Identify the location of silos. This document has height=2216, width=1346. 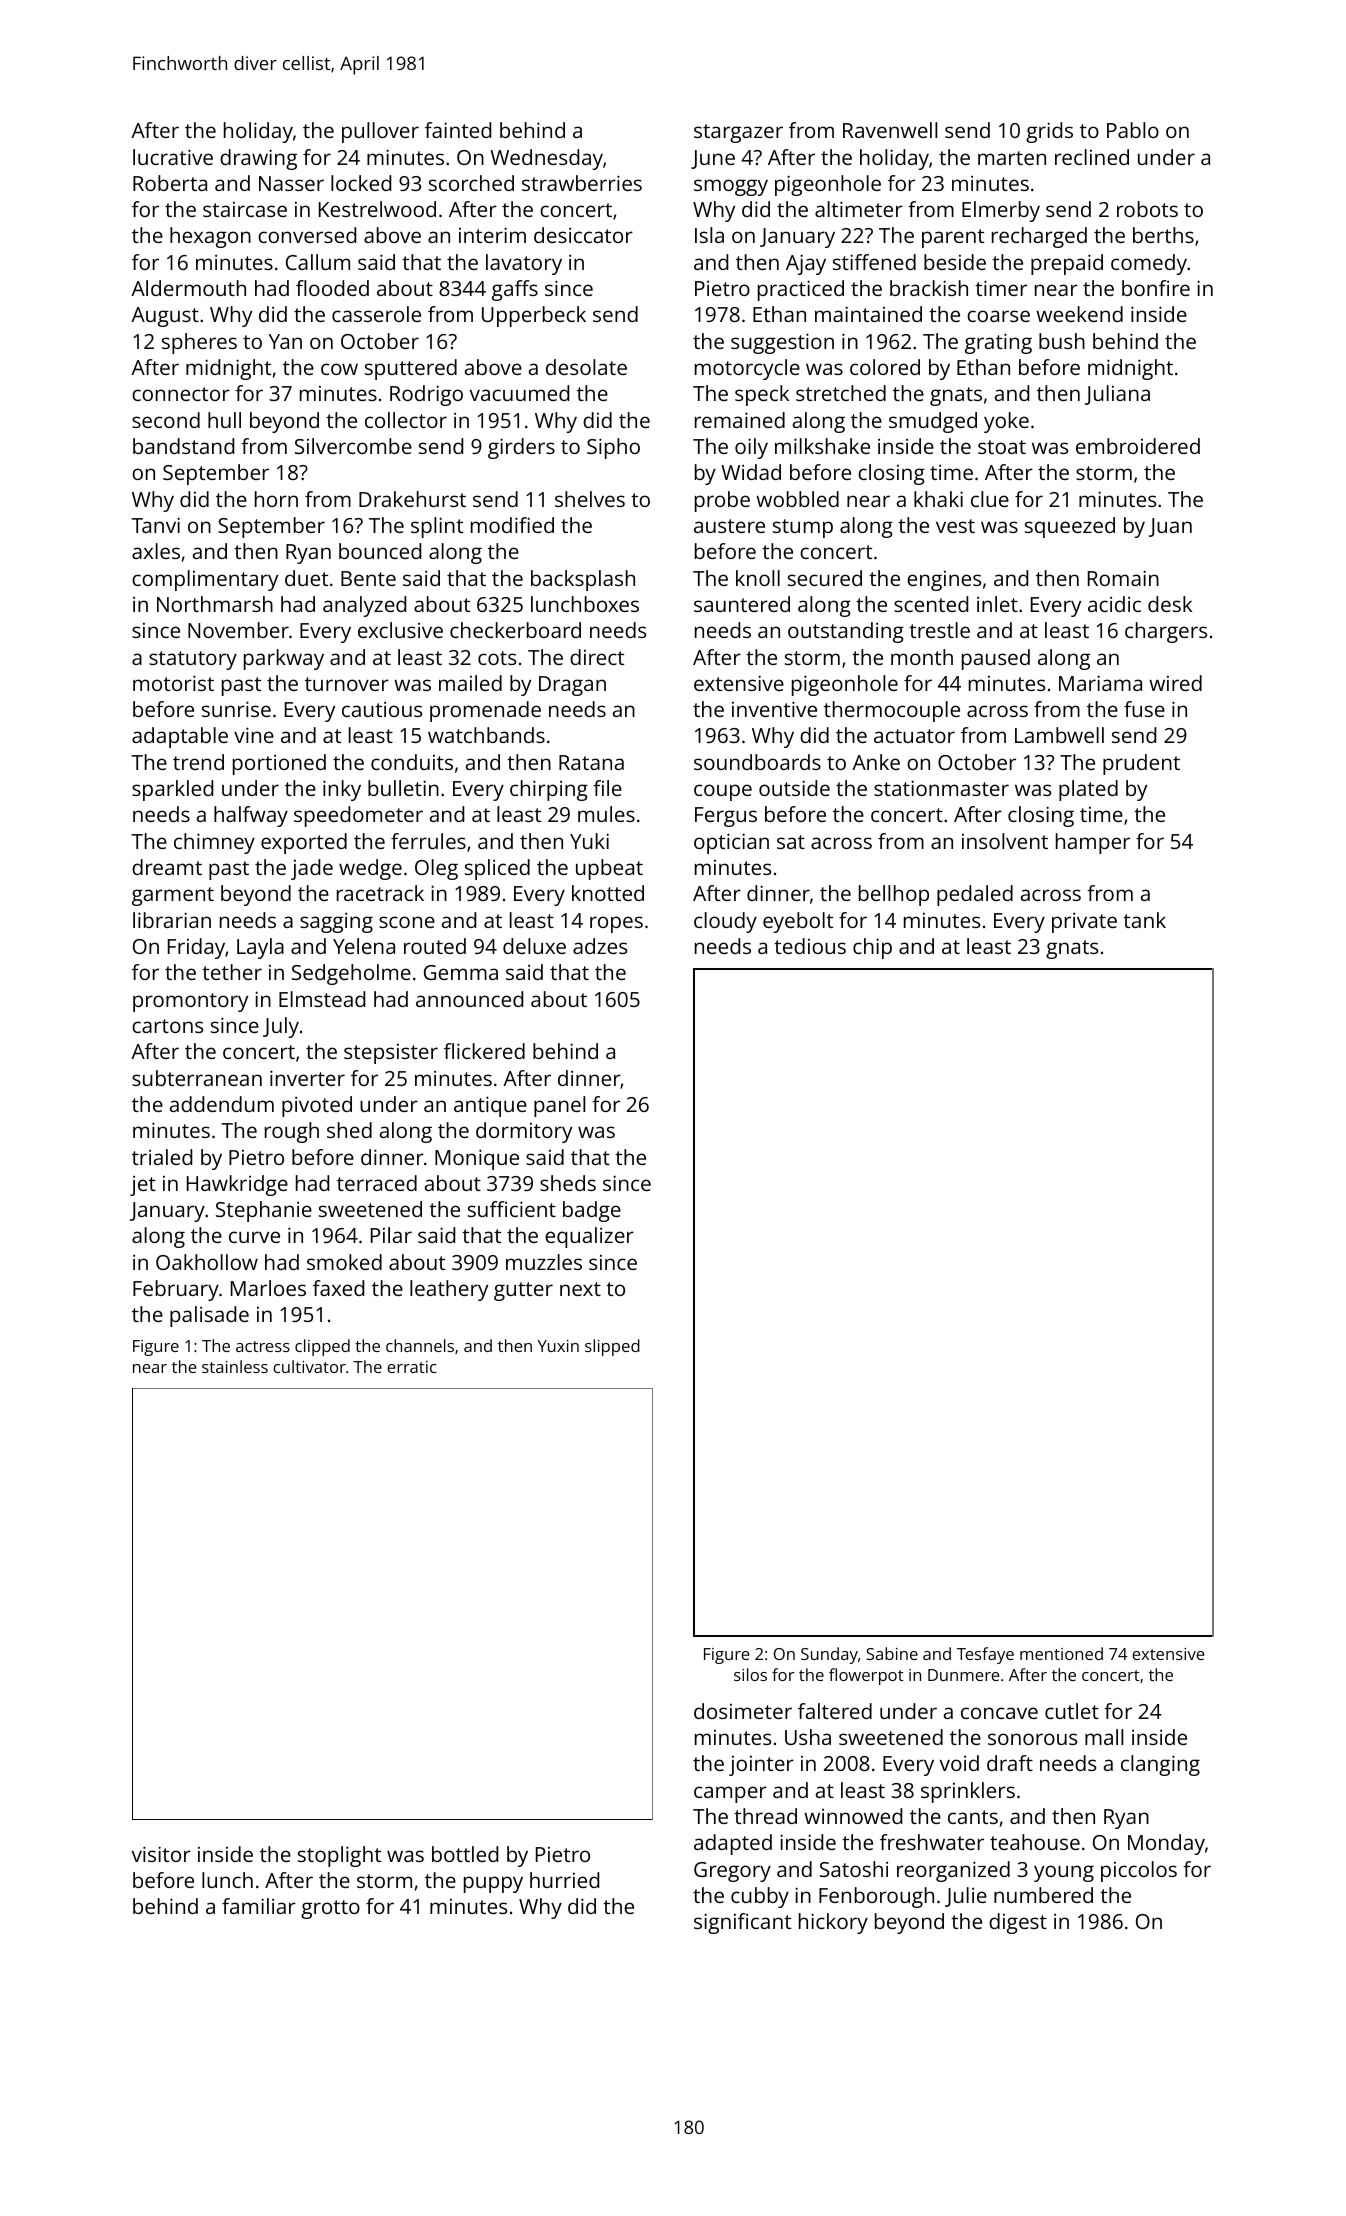
(750, 1674).
